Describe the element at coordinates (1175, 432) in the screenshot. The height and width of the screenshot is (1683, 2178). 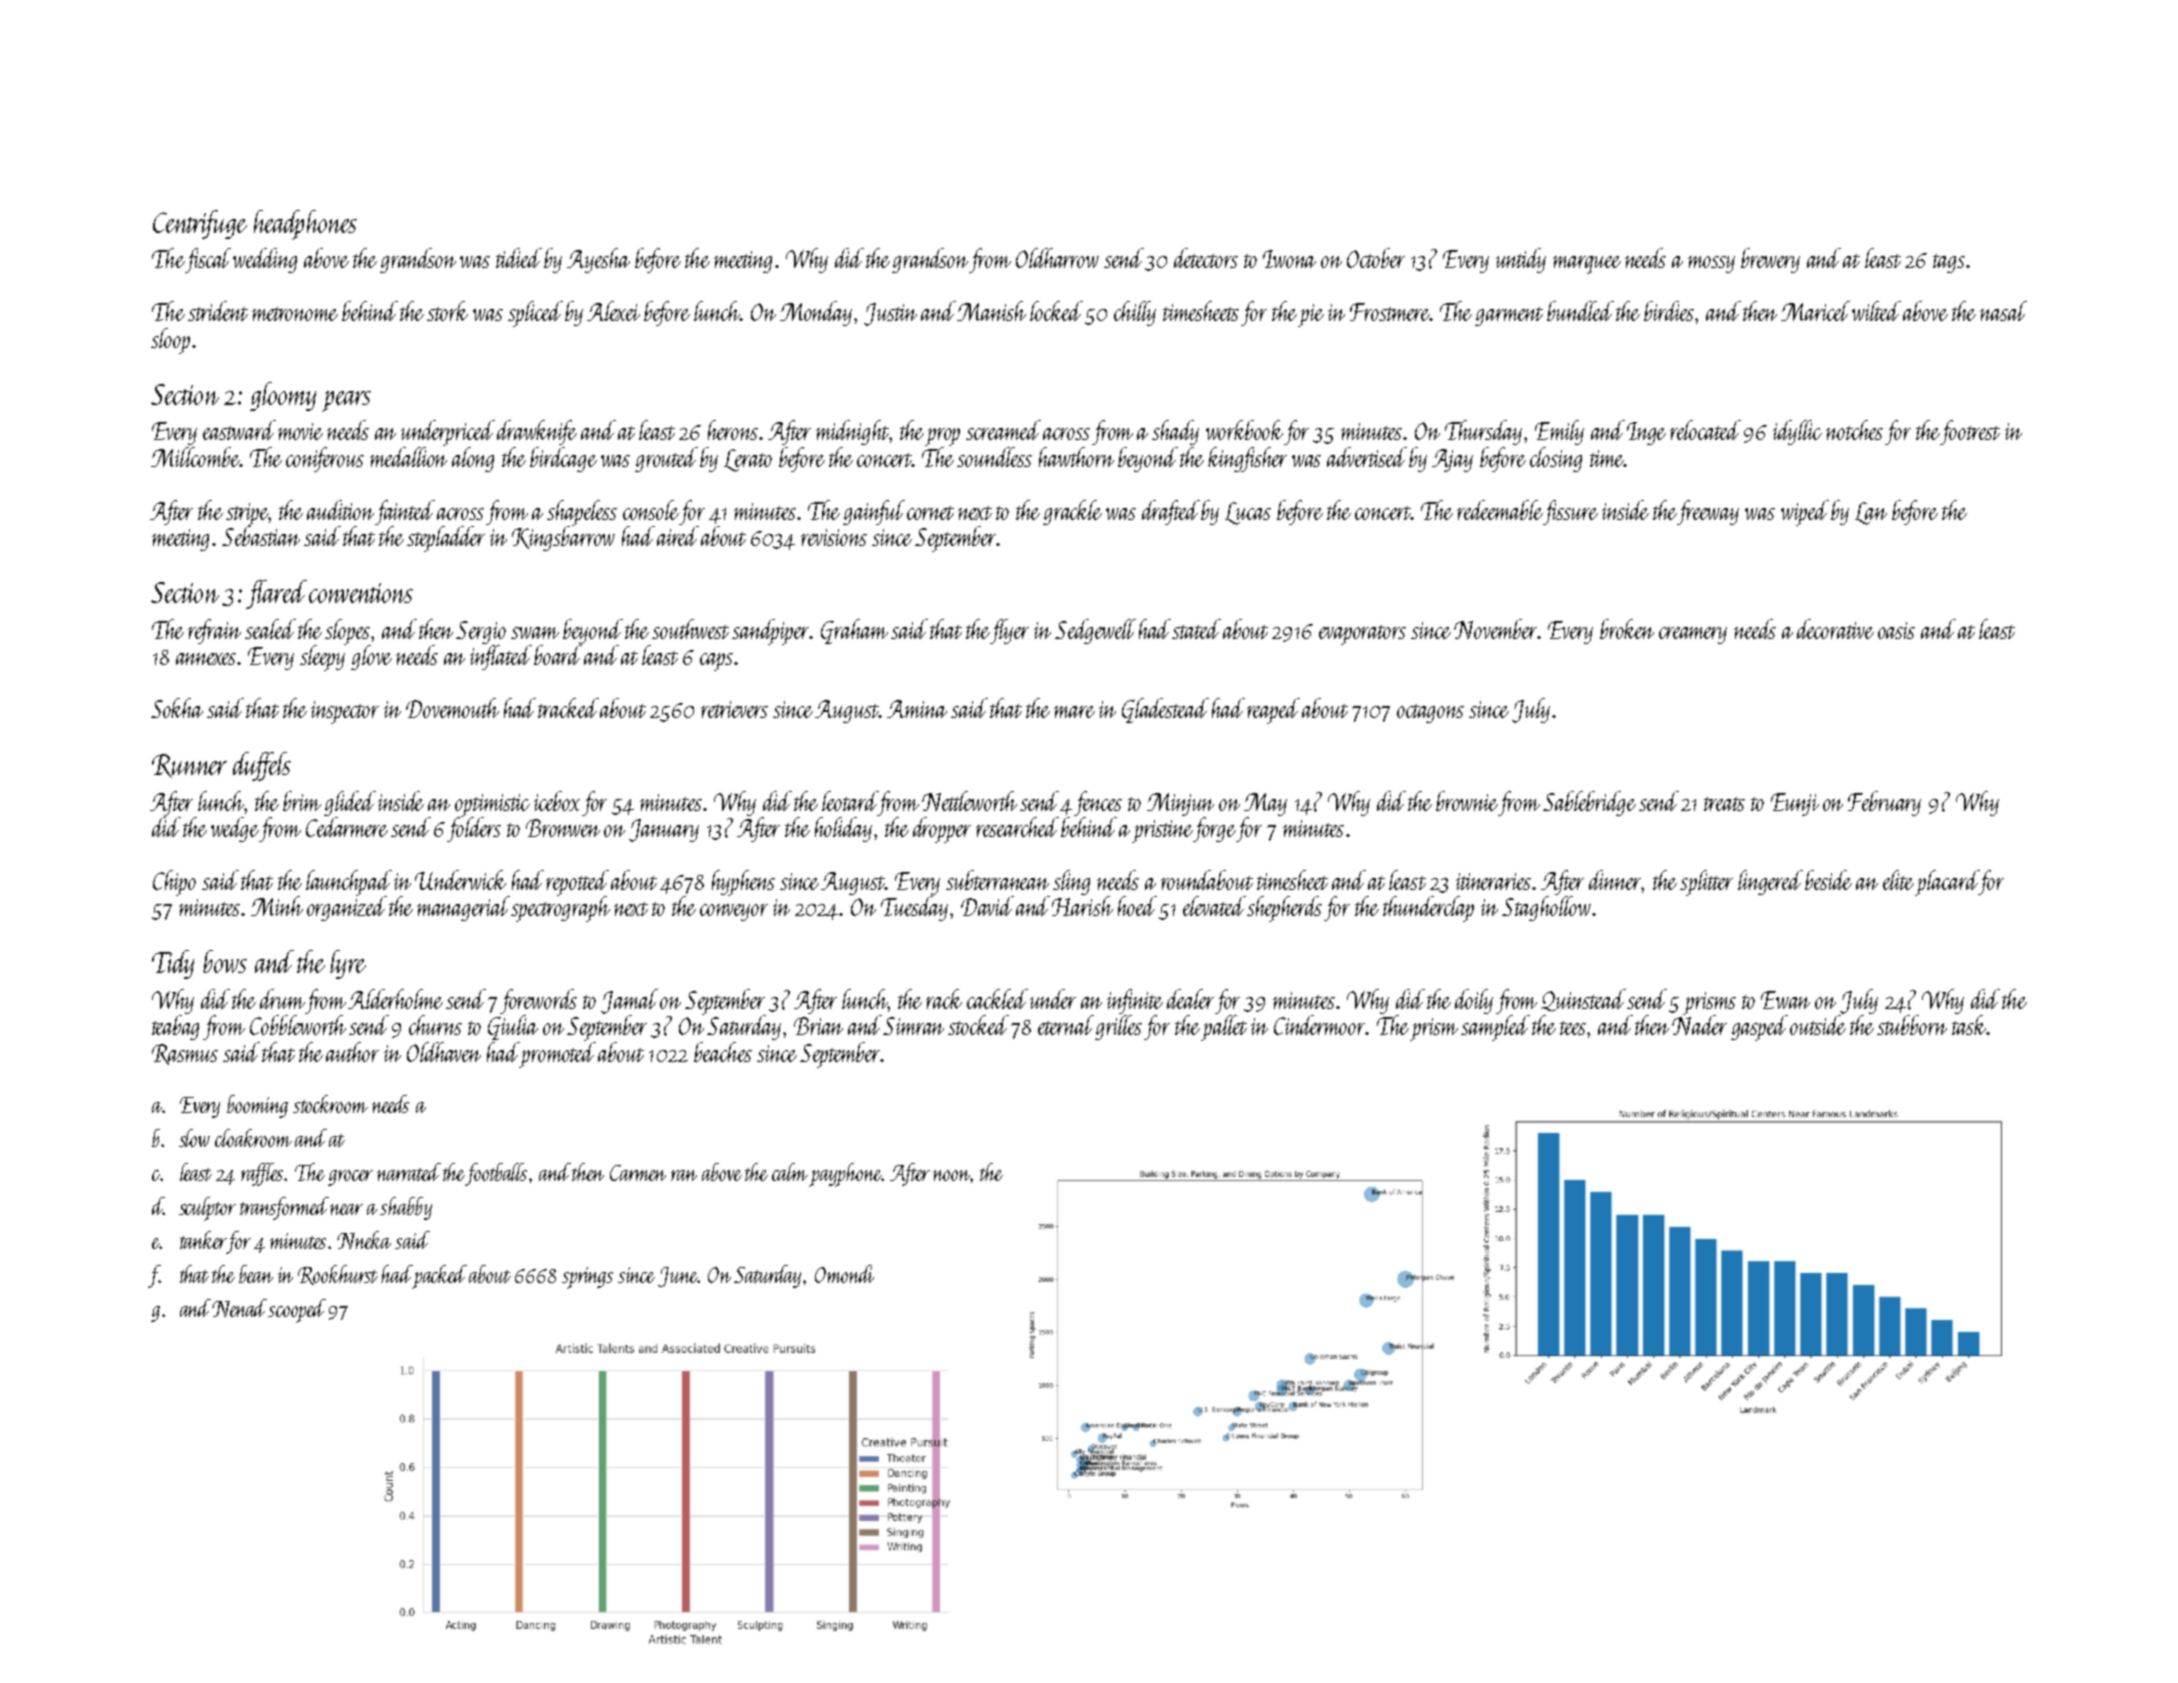
I see `shady` at that location.
